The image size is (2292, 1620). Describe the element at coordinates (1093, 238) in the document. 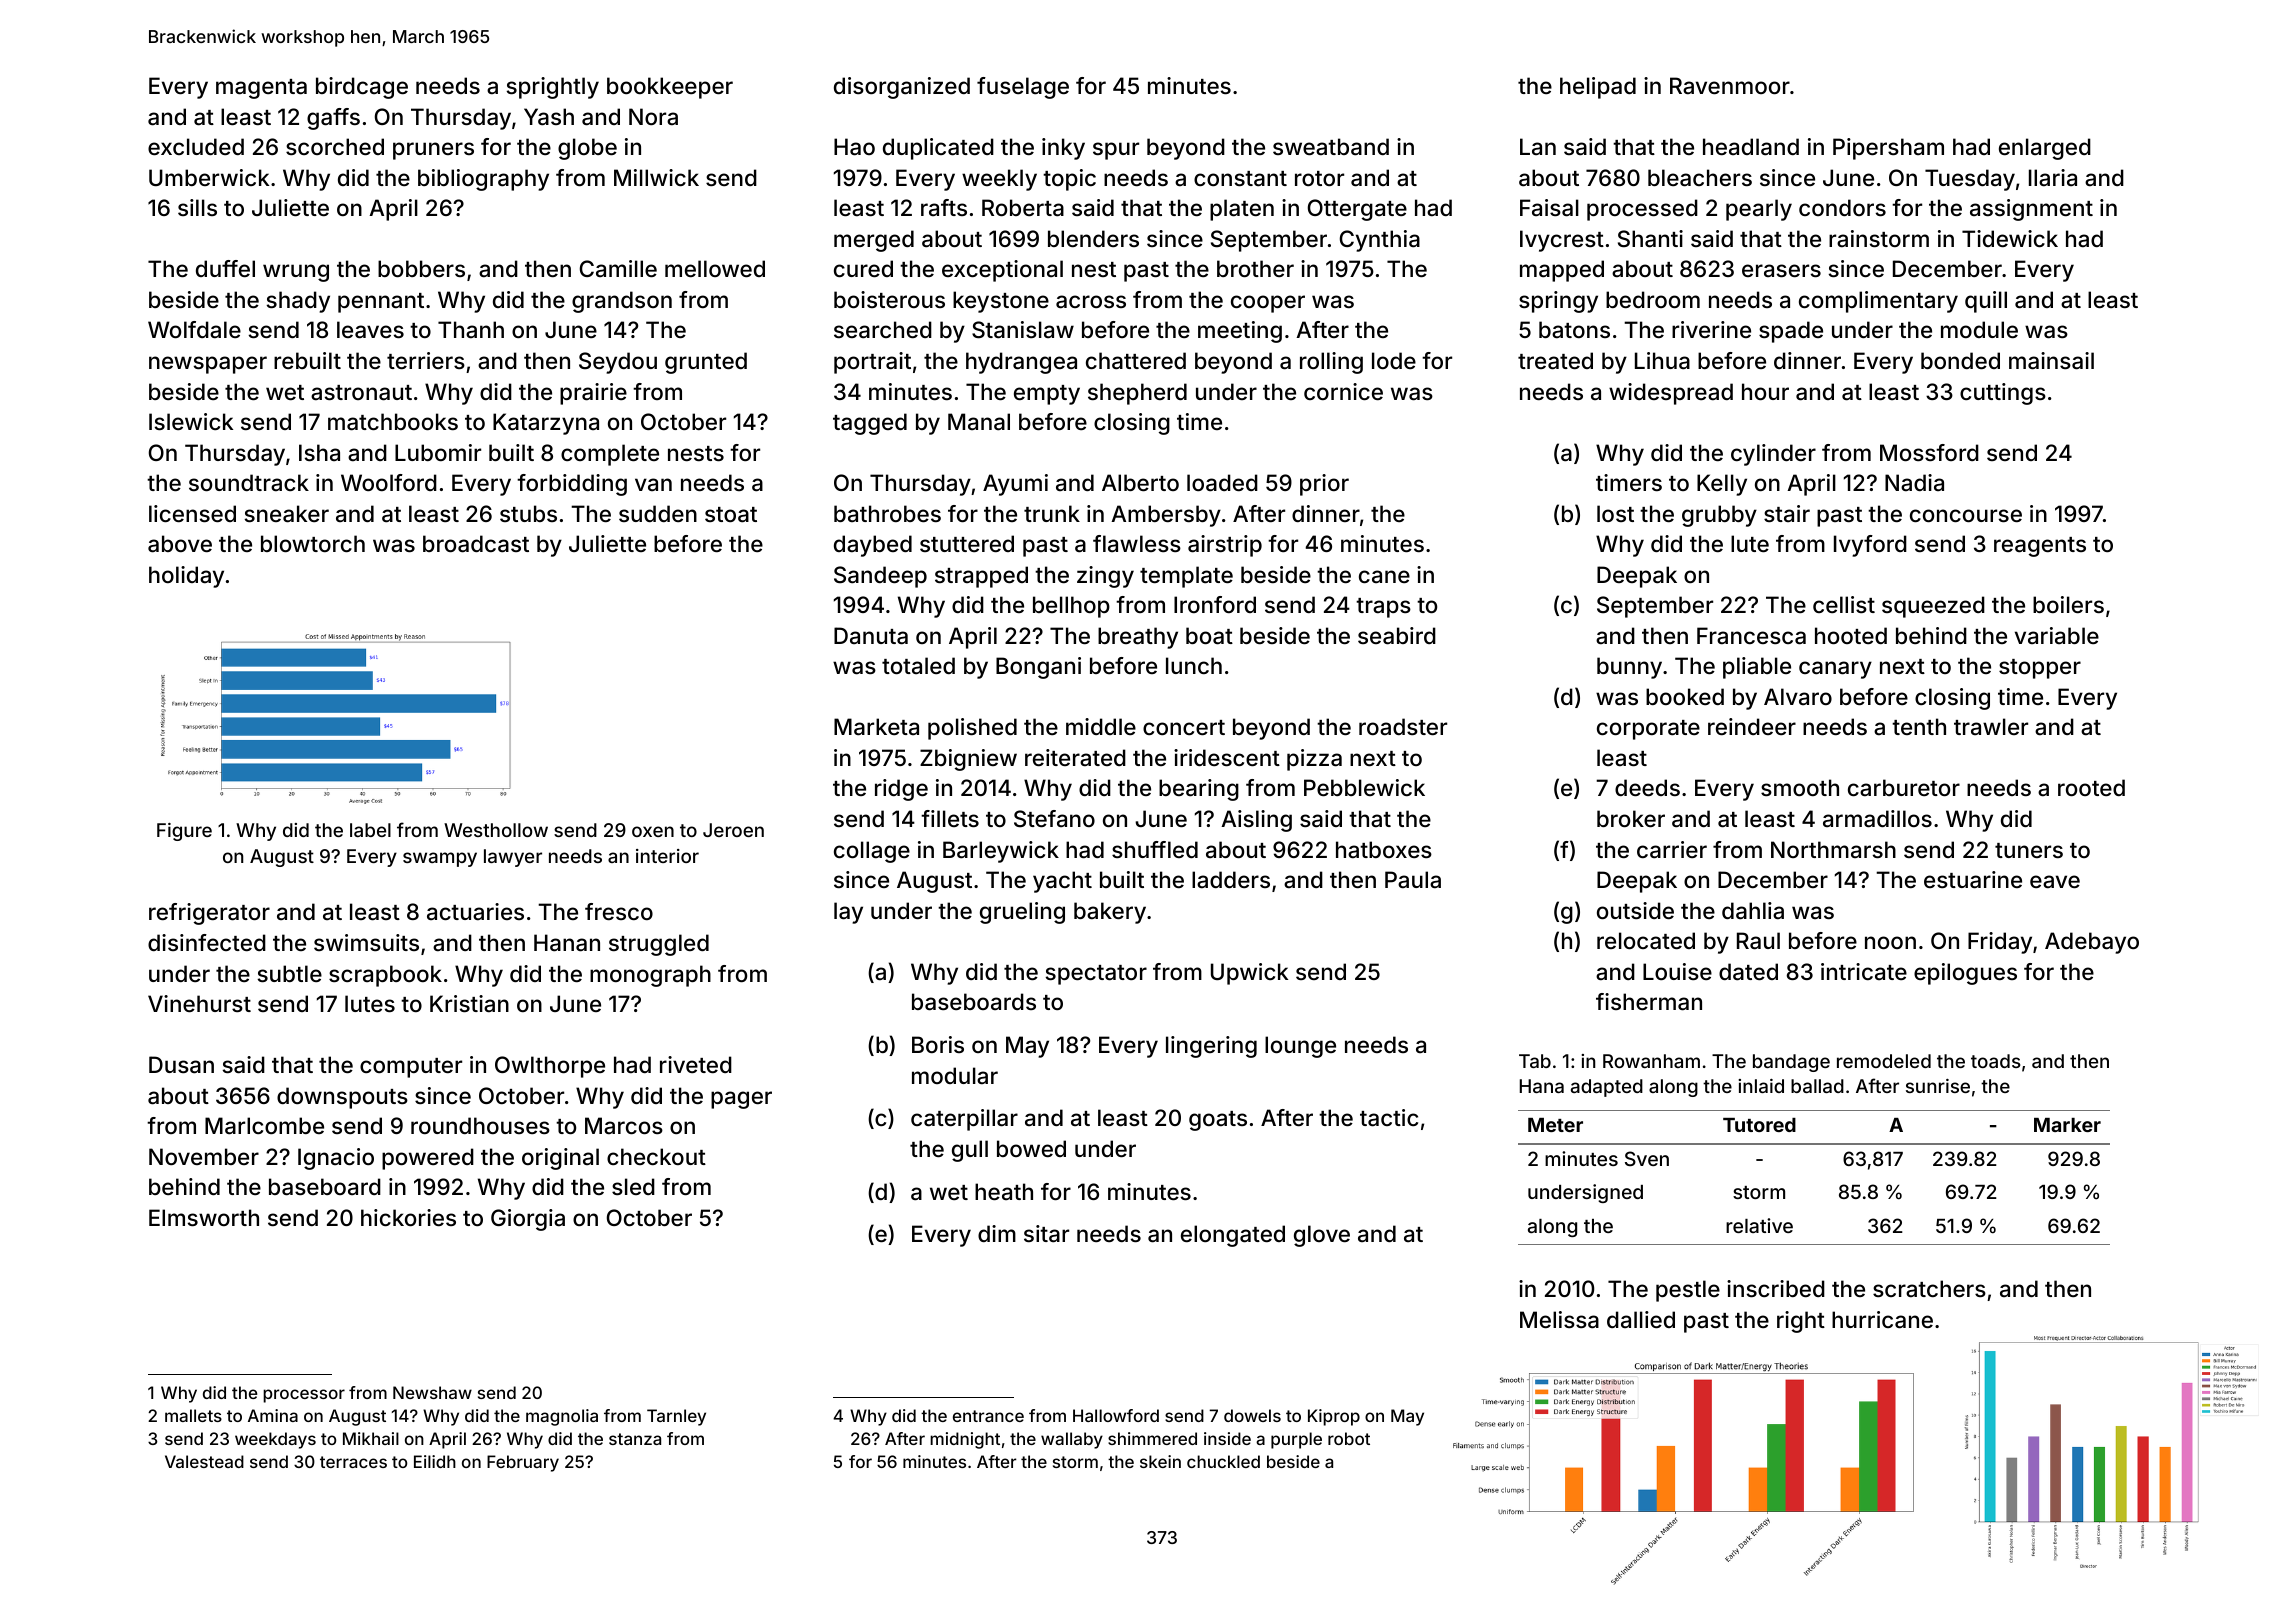

I see `blenders` at that location.
